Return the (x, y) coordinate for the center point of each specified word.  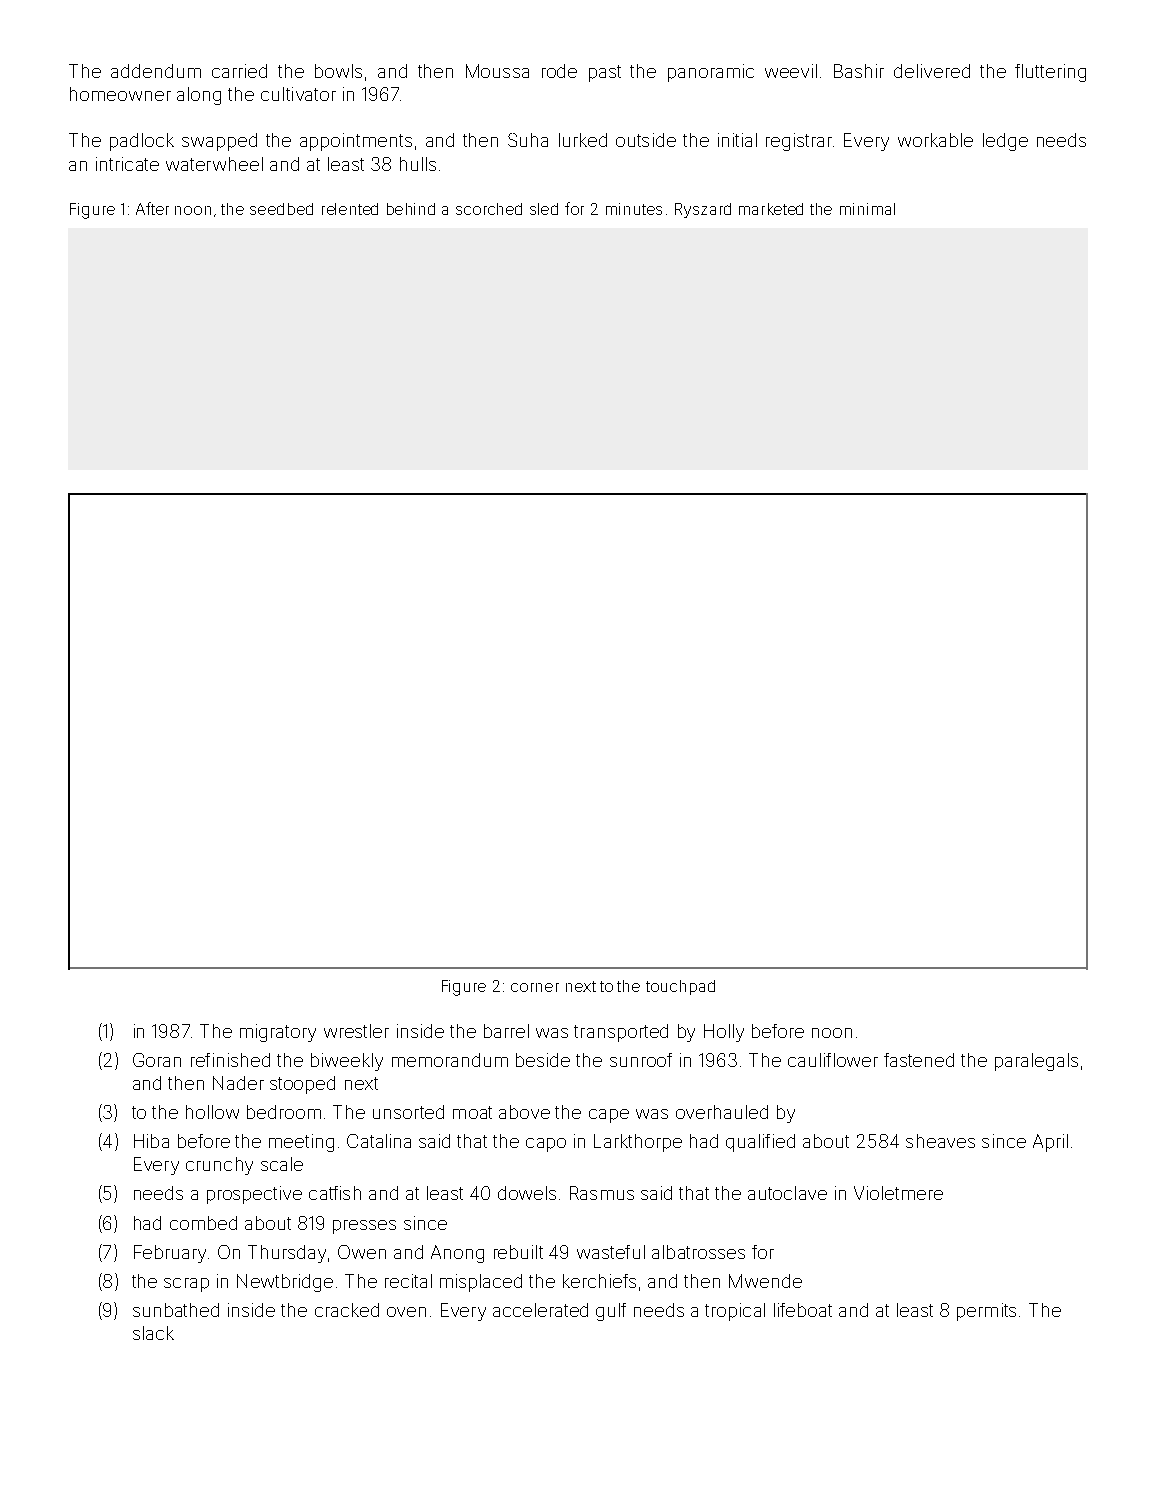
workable (935, 140)
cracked (347, 1310)
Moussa (497, 71)
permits (986, 1312)
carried (239, 71)
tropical (735, 1312)
